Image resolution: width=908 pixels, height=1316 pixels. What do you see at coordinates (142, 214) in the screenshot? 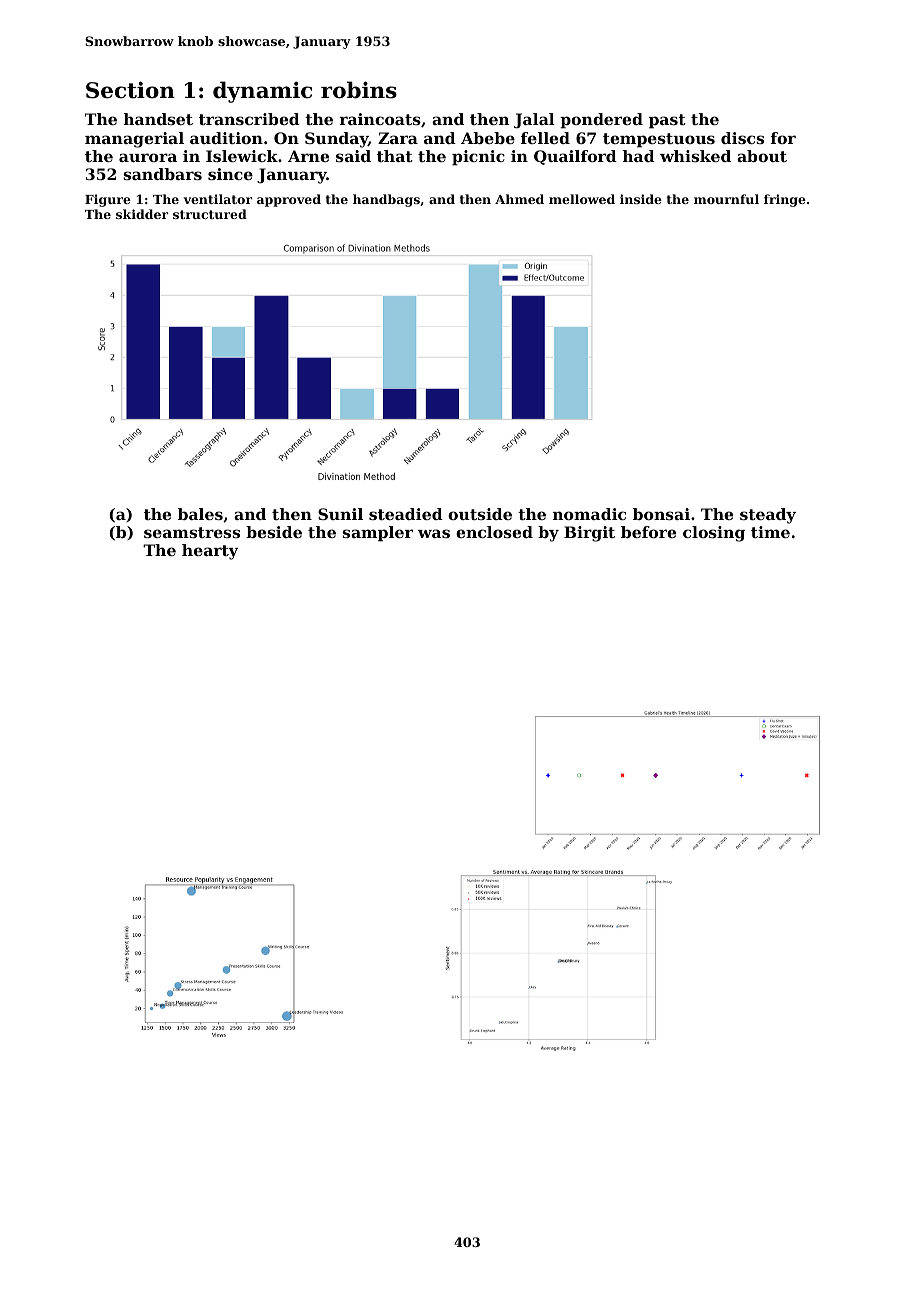
I see `skidder` at bounding box center [142, 214].
